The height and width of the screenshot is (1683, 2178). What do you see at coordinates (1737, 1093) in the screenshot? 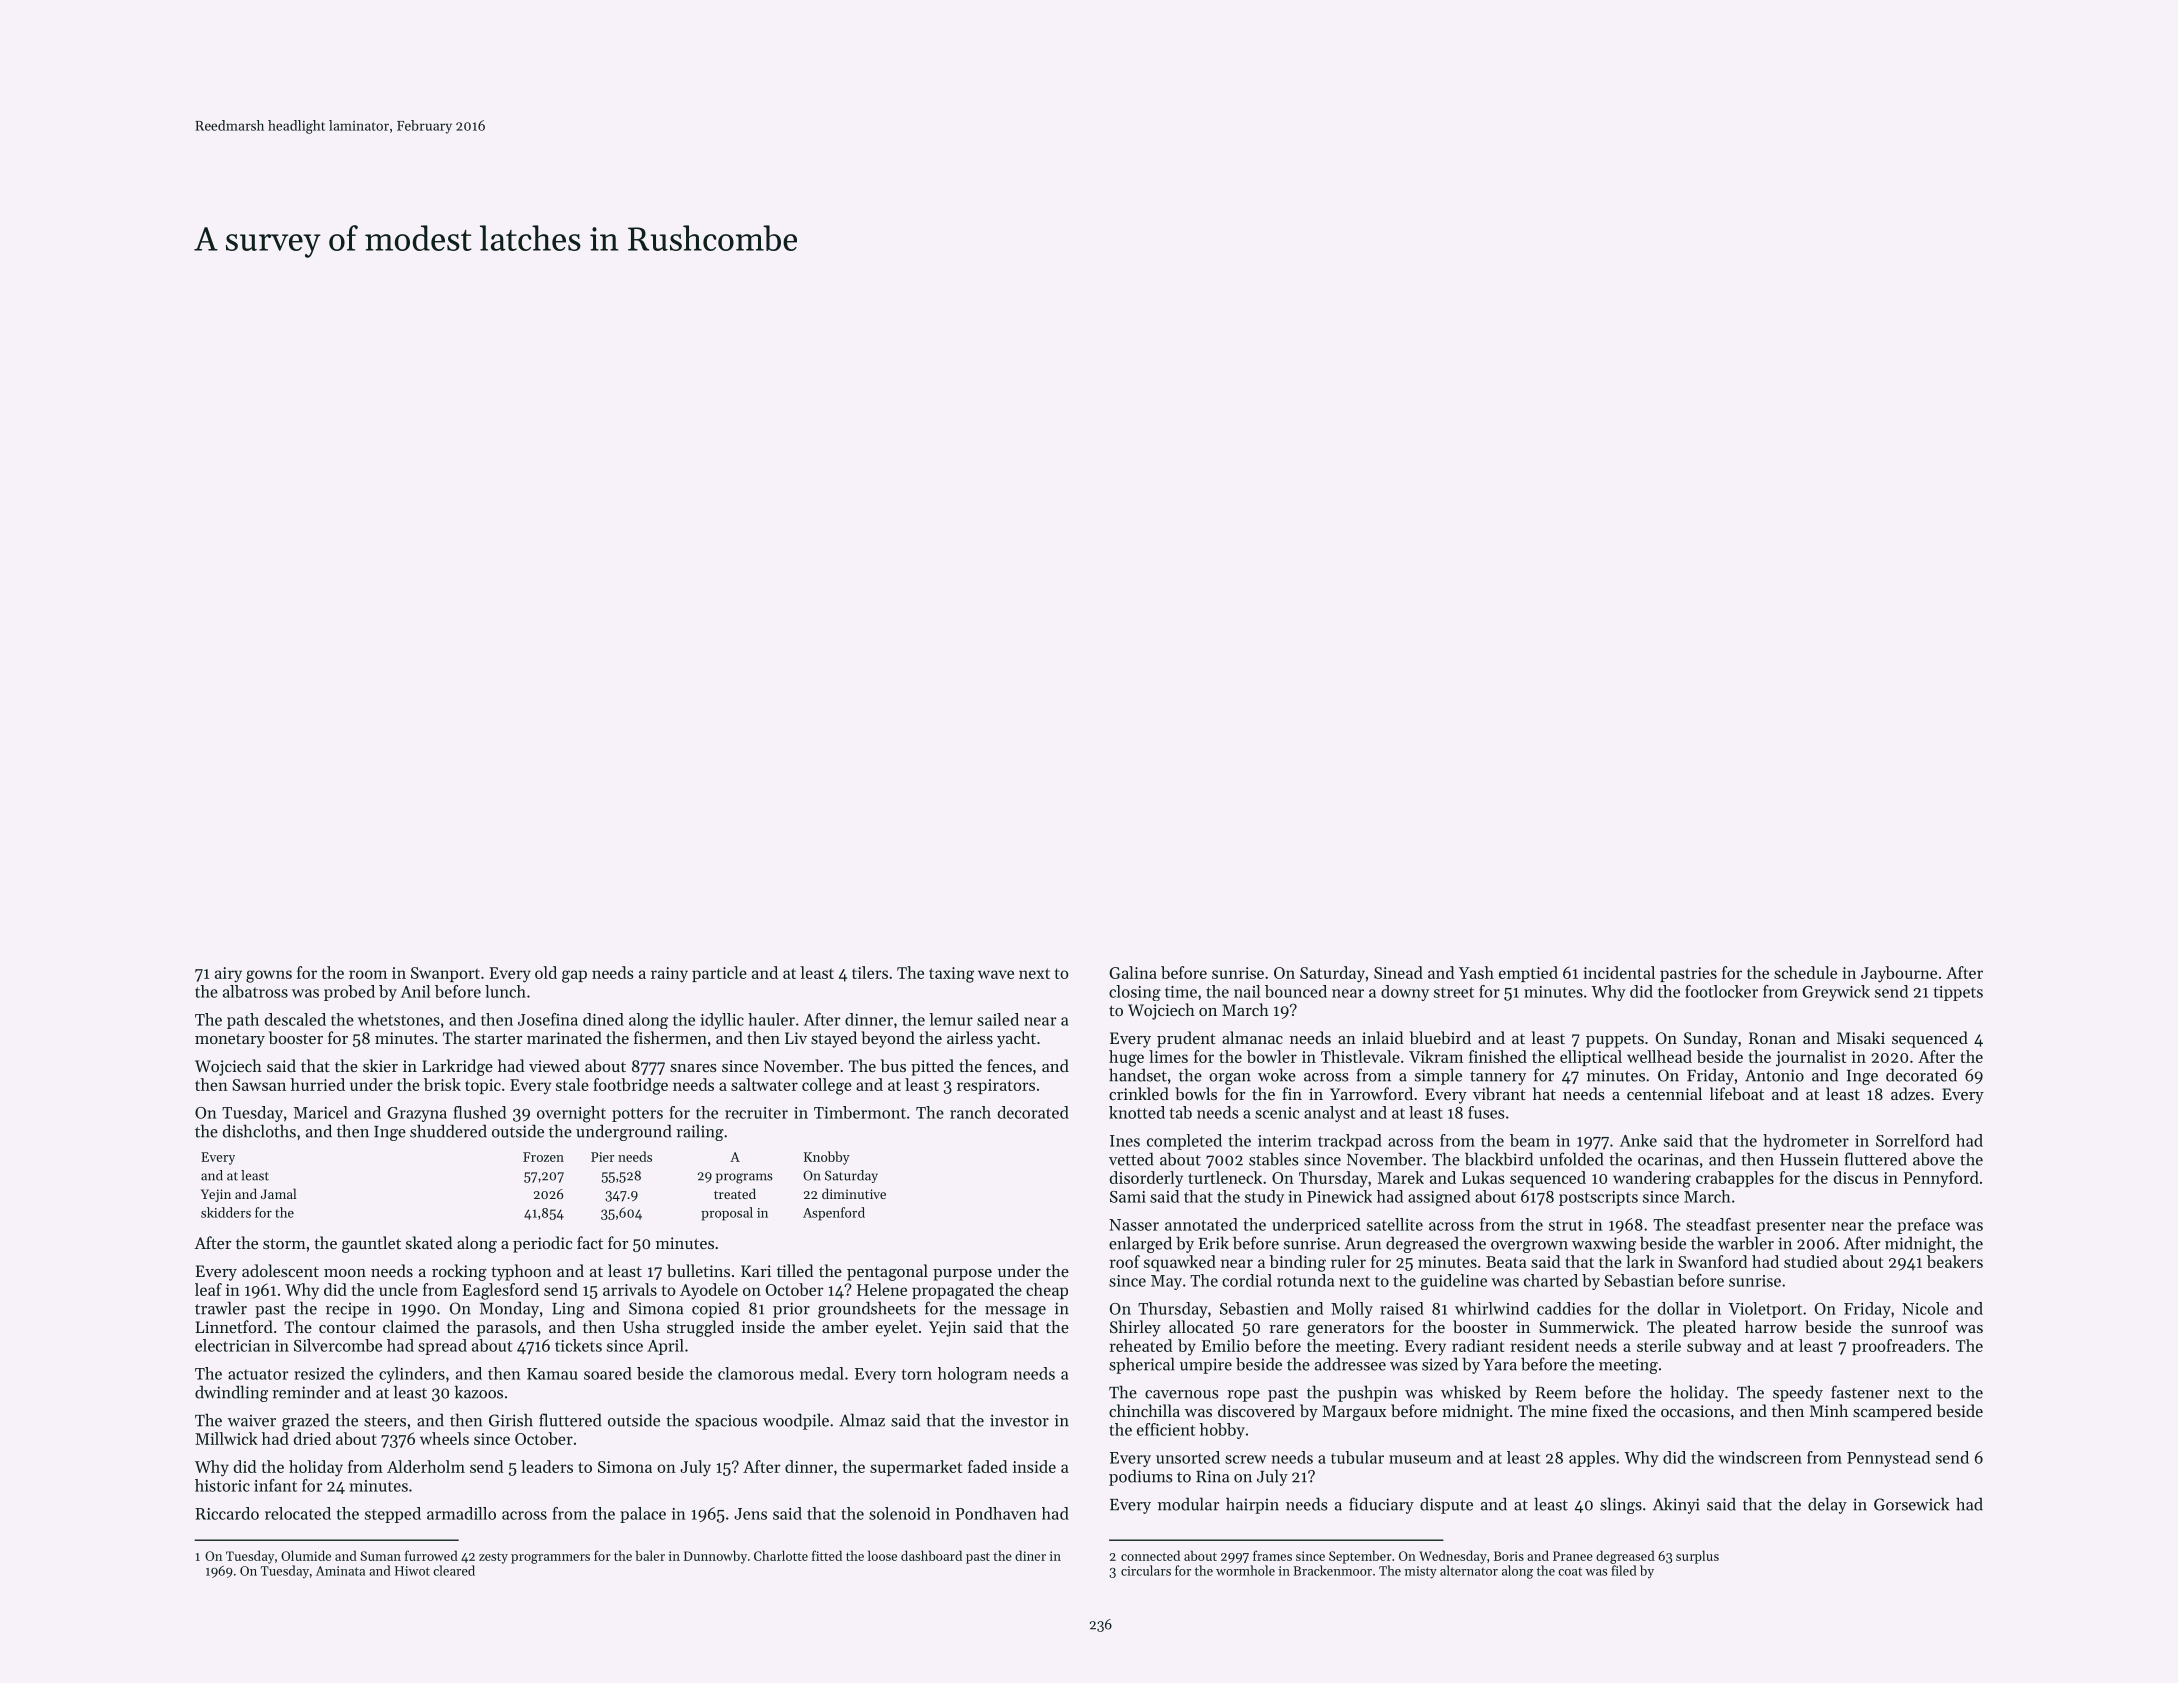
I see `lifeboat` at bounding box center [1737, 1093].
